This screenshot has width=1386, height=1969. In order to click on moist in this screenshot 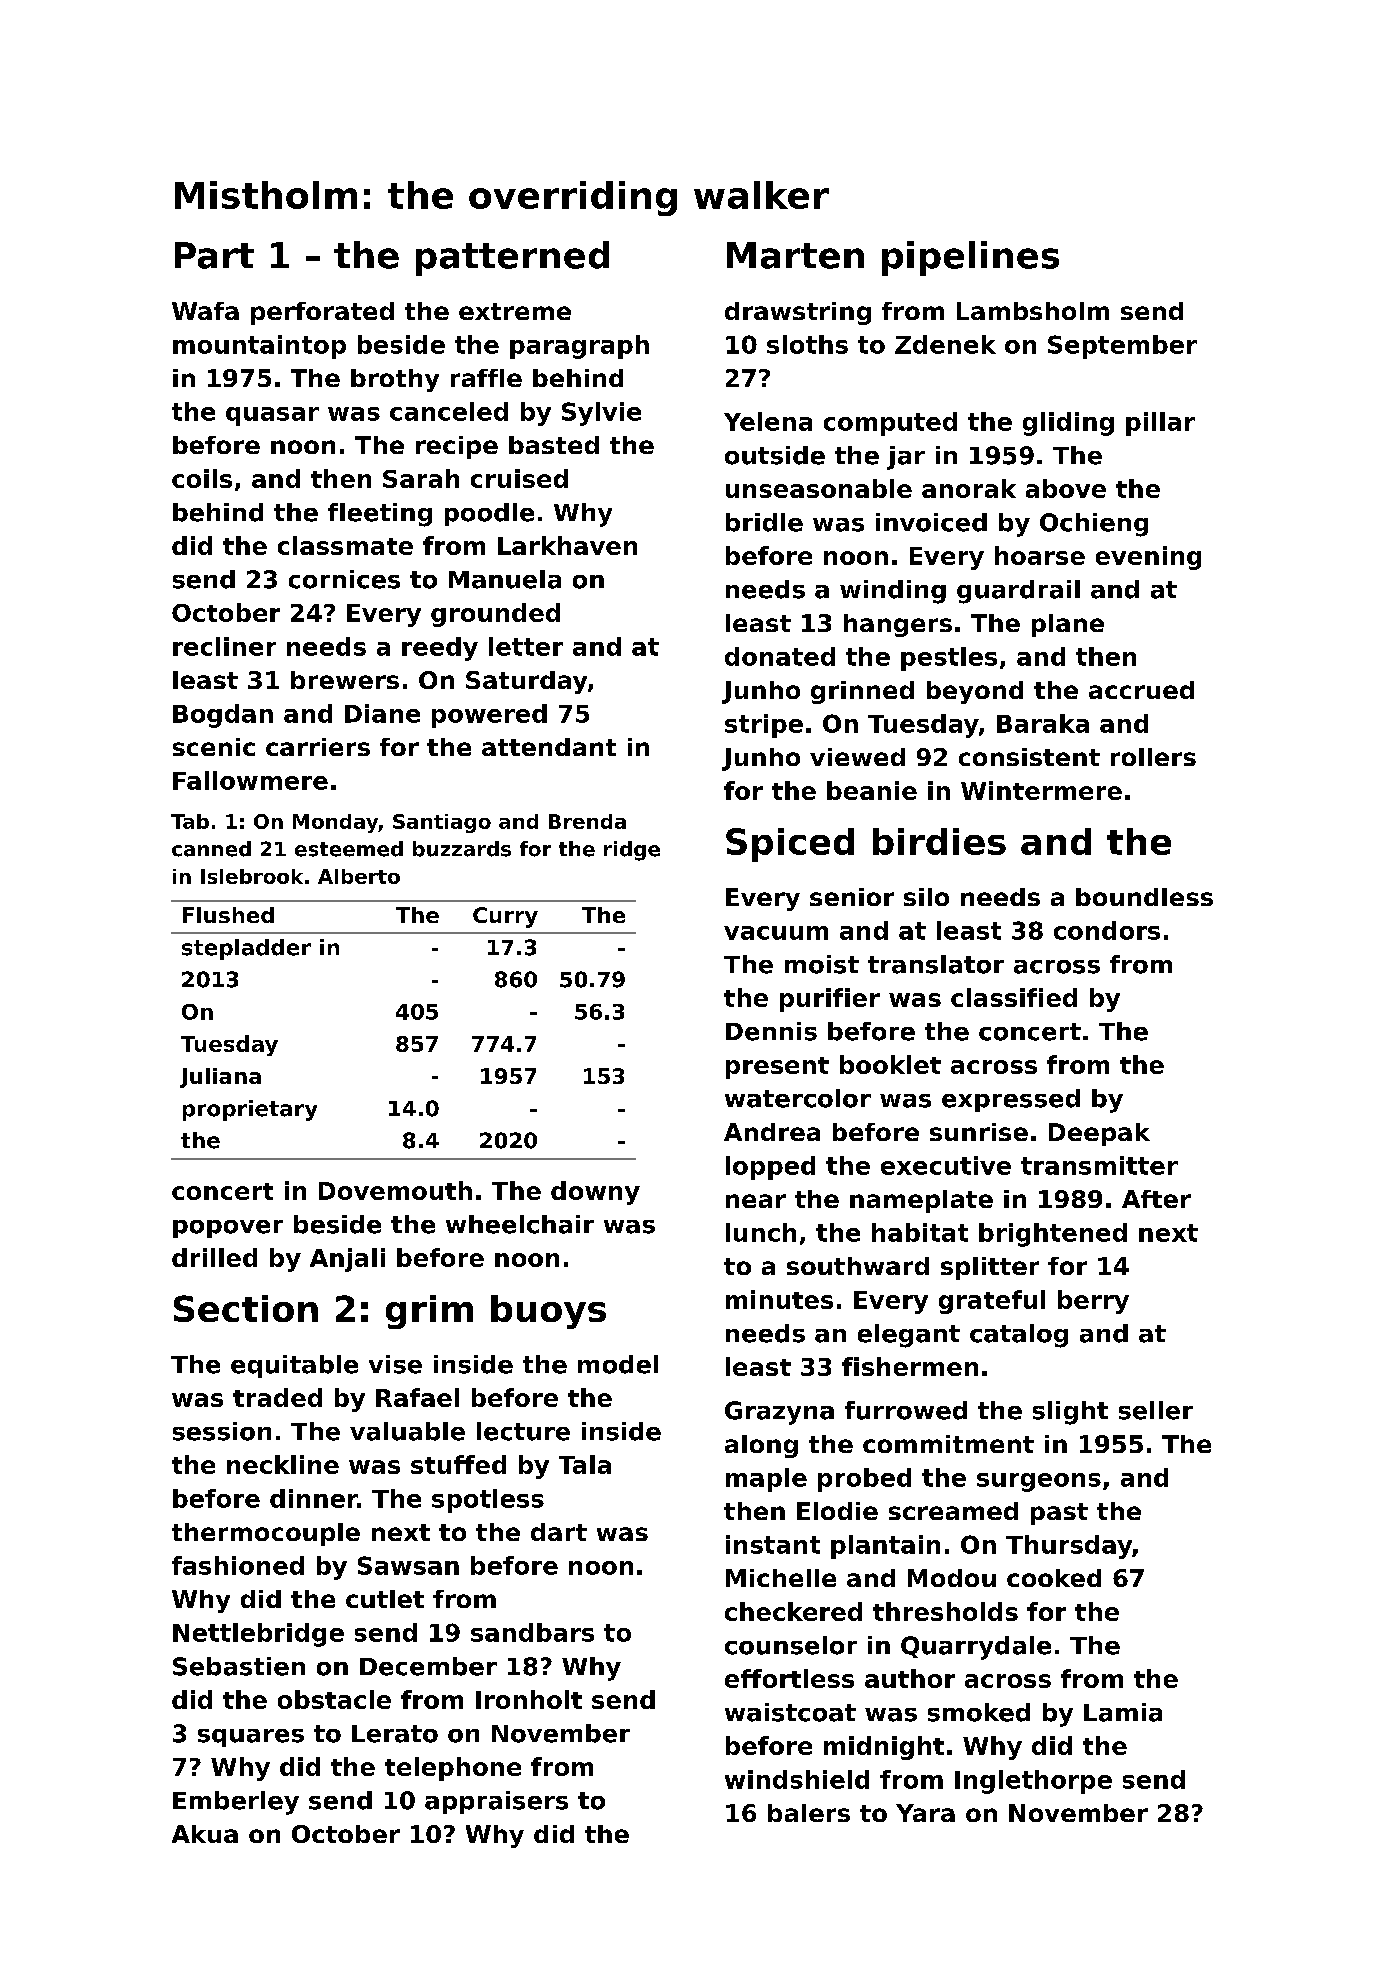, I will do `click(822, 964)`.
